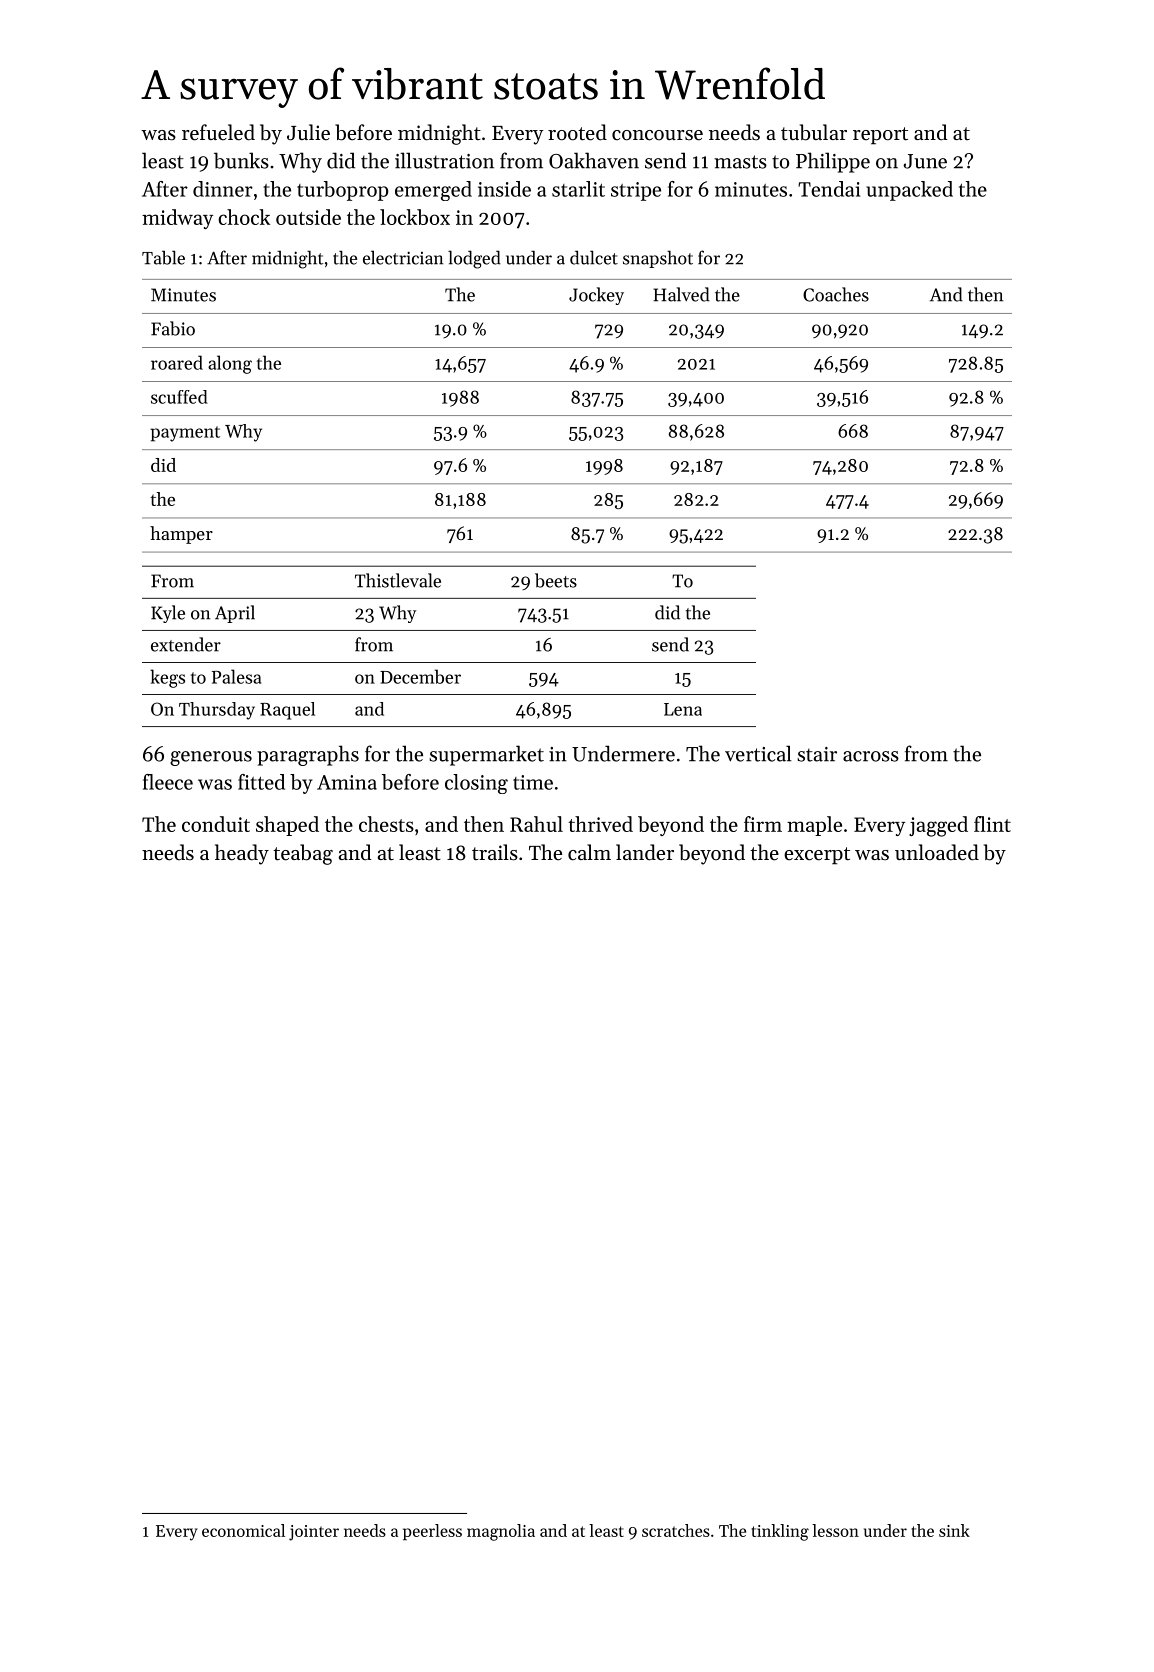 This page has width=1154, height=1672. I want to click on lodged, so click(474, 259).
